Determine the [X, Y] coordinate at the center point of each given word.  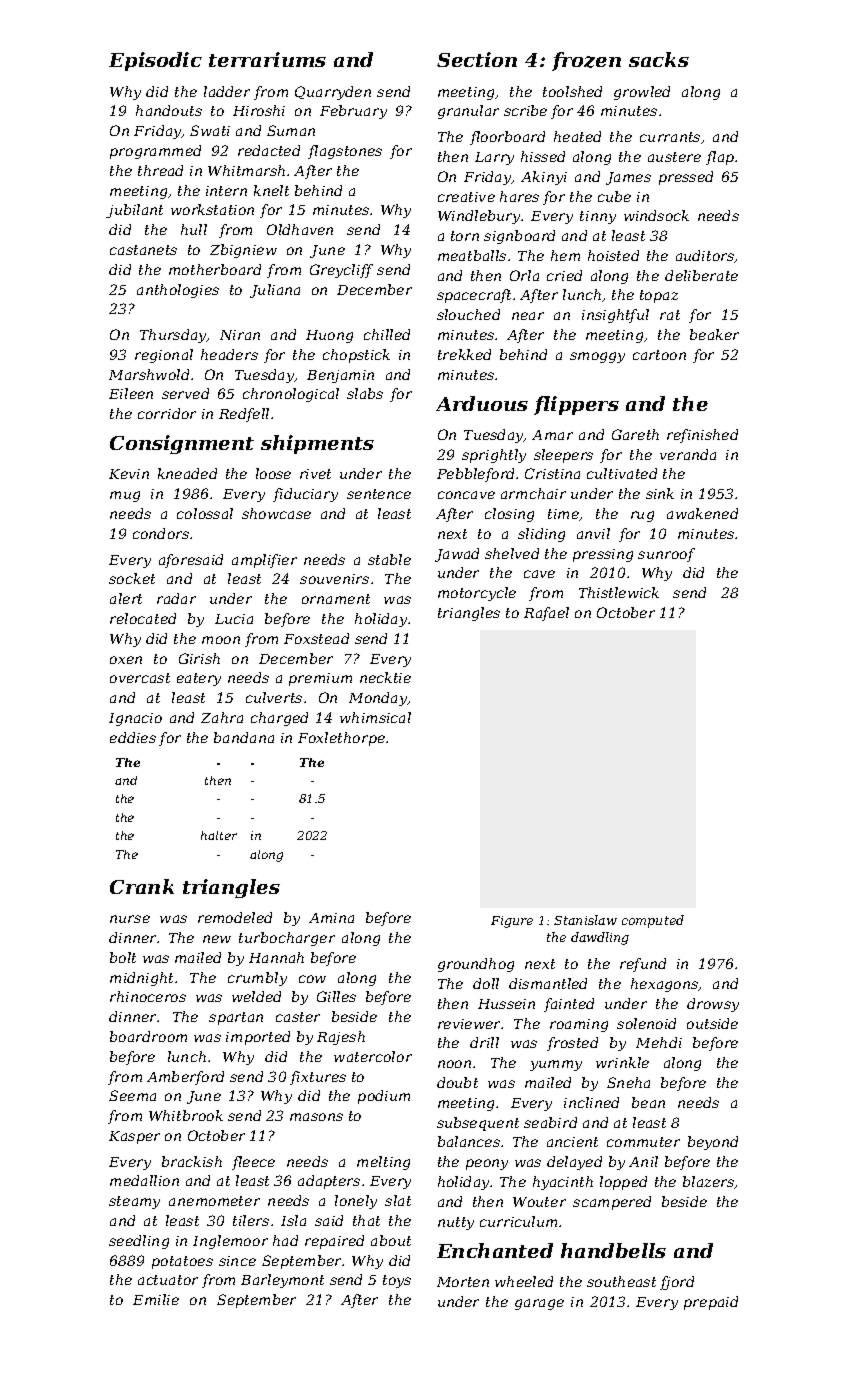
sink [660, 493]
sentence [379, 494]
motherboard [215, 269]
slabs [365, 393]
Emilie [156, 1299]
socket [132, 578]
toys [397, 1281]
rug [642, 516]
